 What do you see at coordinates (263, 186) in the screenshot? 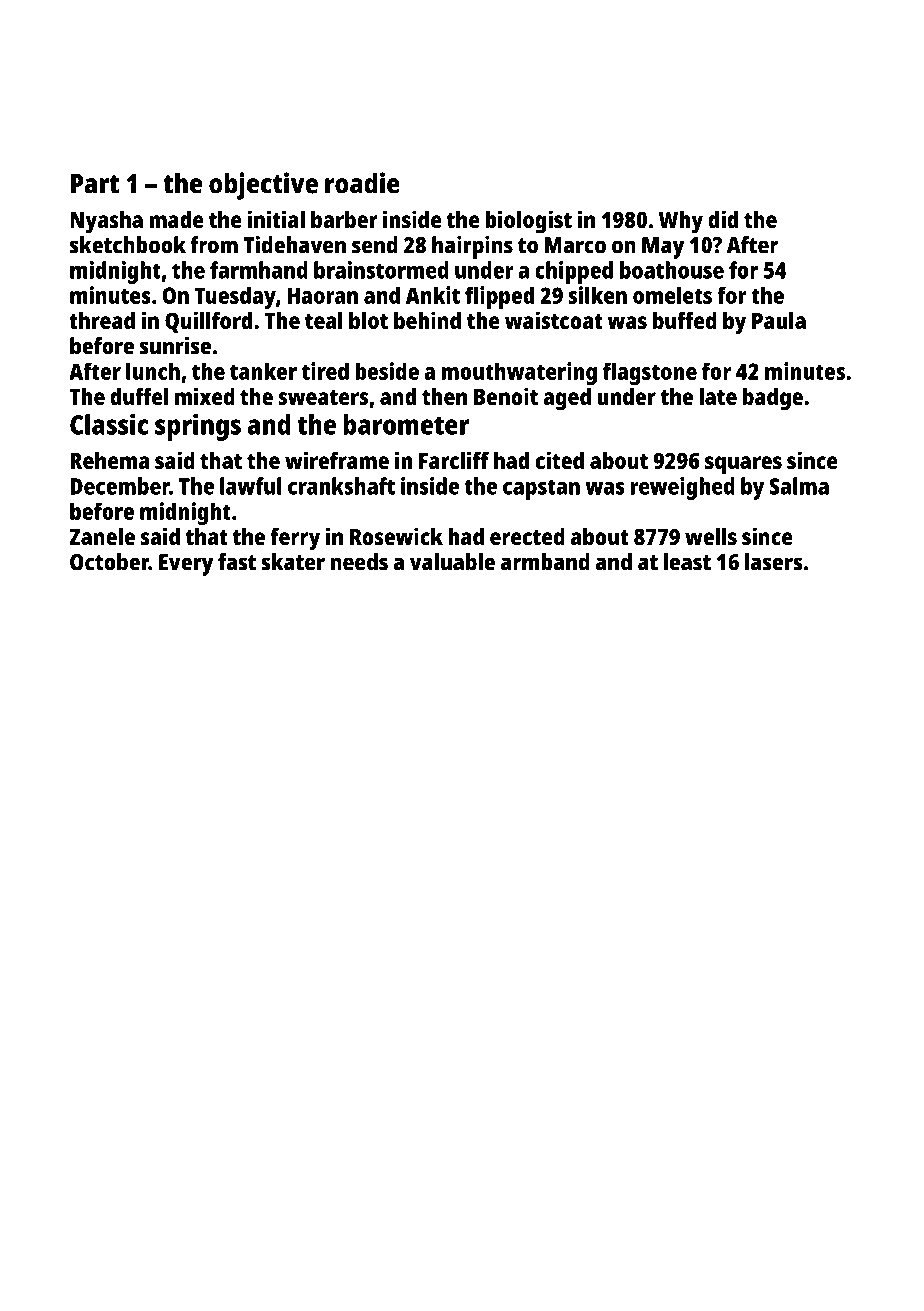
I see `objective` at bounding box center [263, 186].
